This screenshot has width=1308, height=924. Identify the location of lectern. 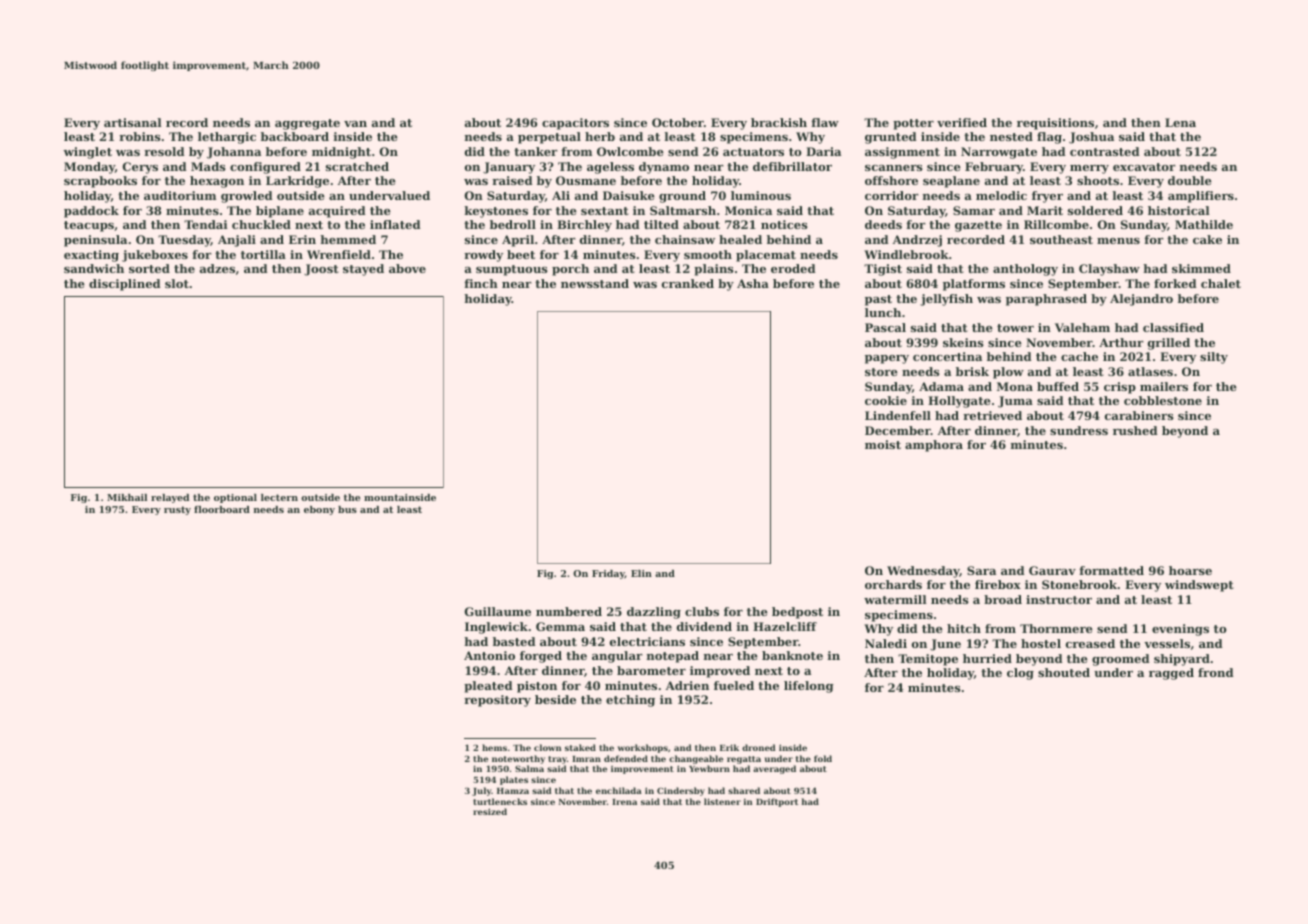
(279, 497).
